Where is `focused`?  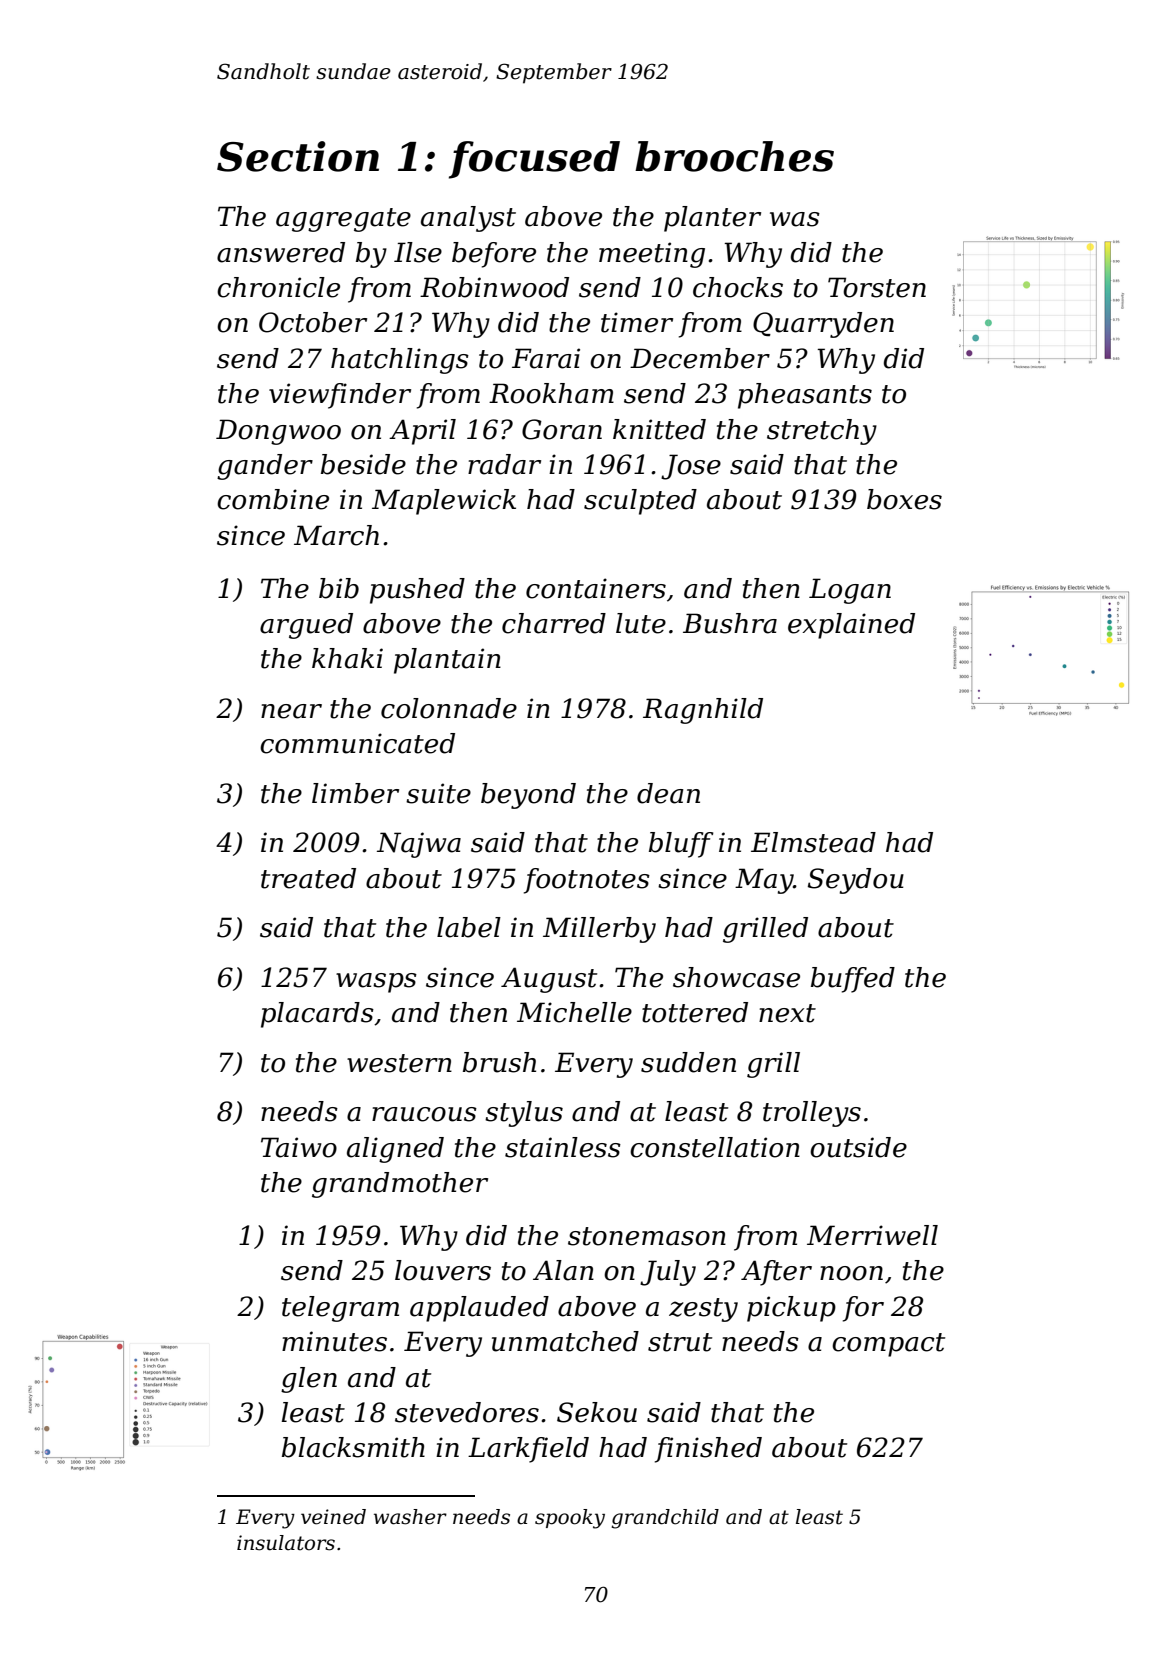
focused is located at coordinates (534, 160).
